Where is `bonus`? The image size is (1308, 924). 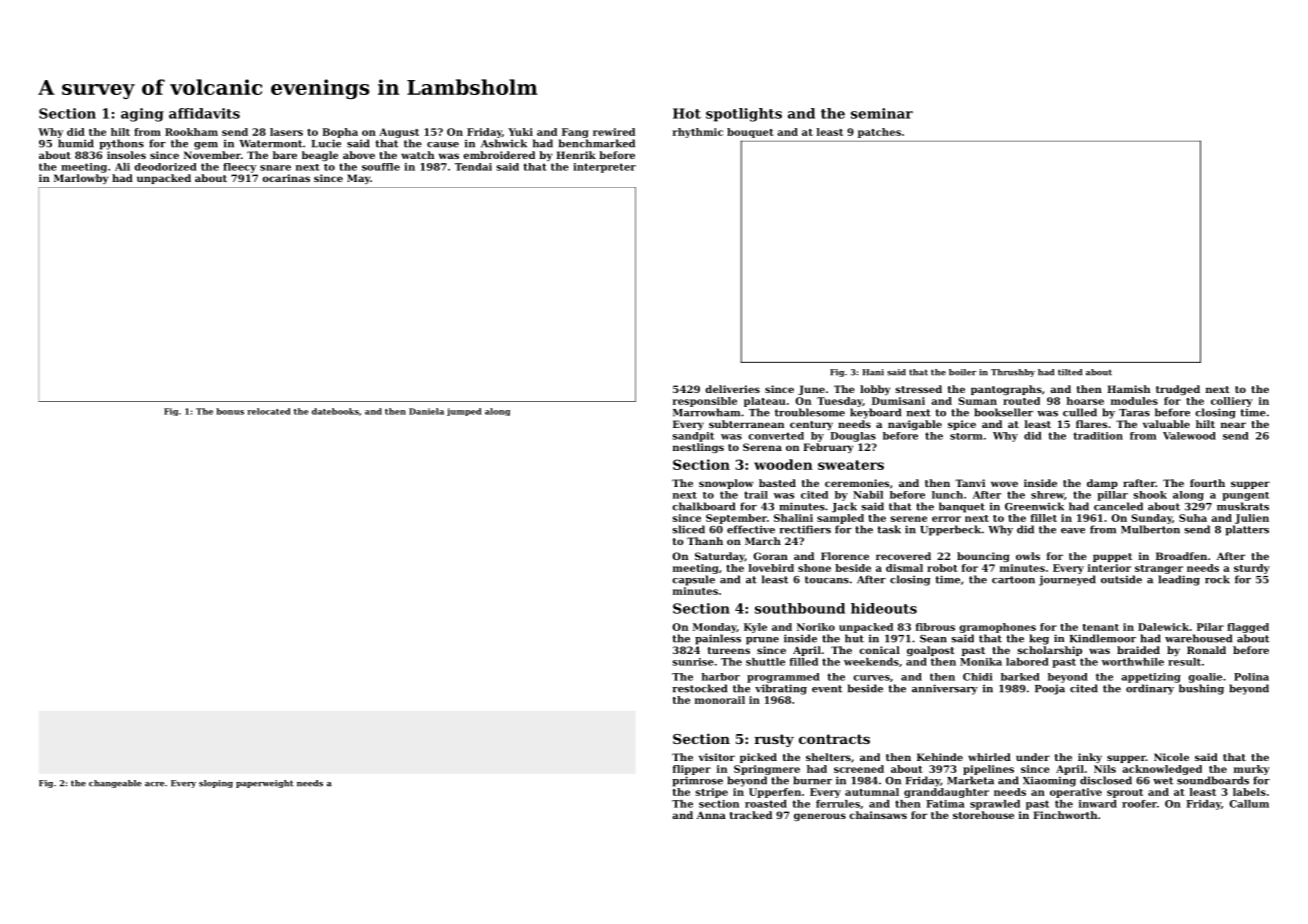
bonus is located at coordinates (230, 411).
